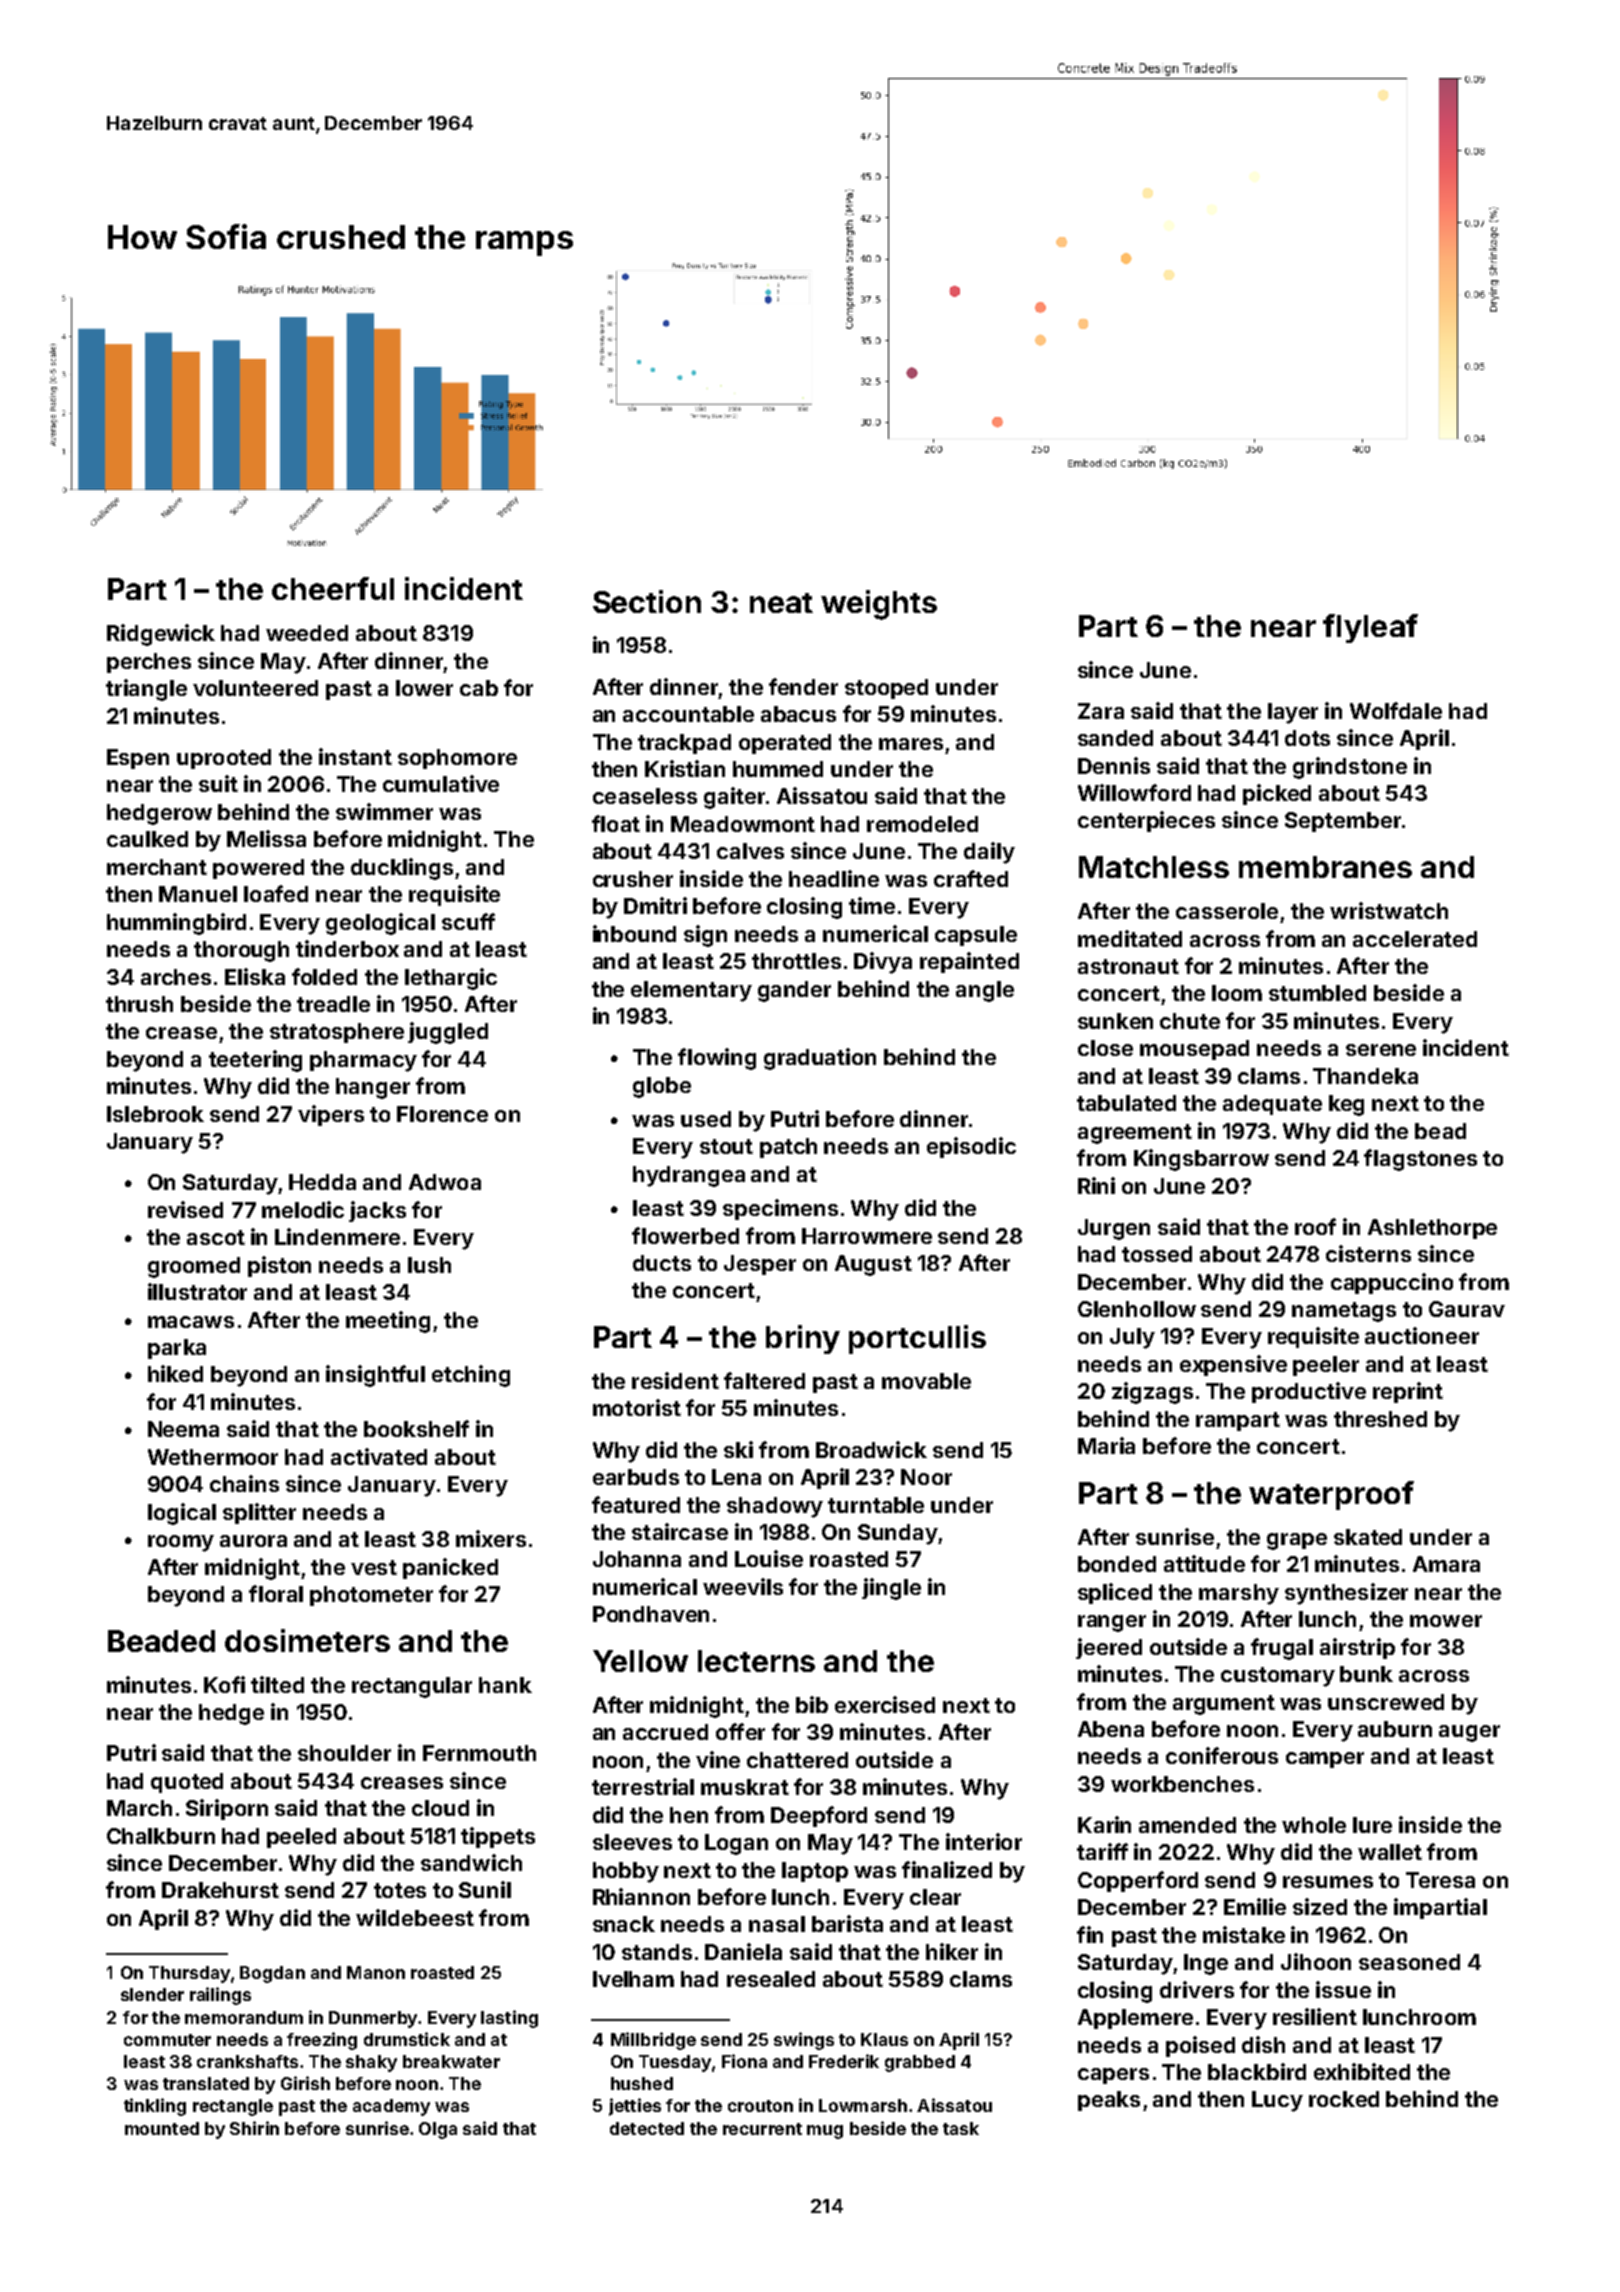 This image has height=2292, width=1620. What do you see at coordinates (363, 1061) in the image?
I see `pharmacy` at bounding box center [363, 1061].
